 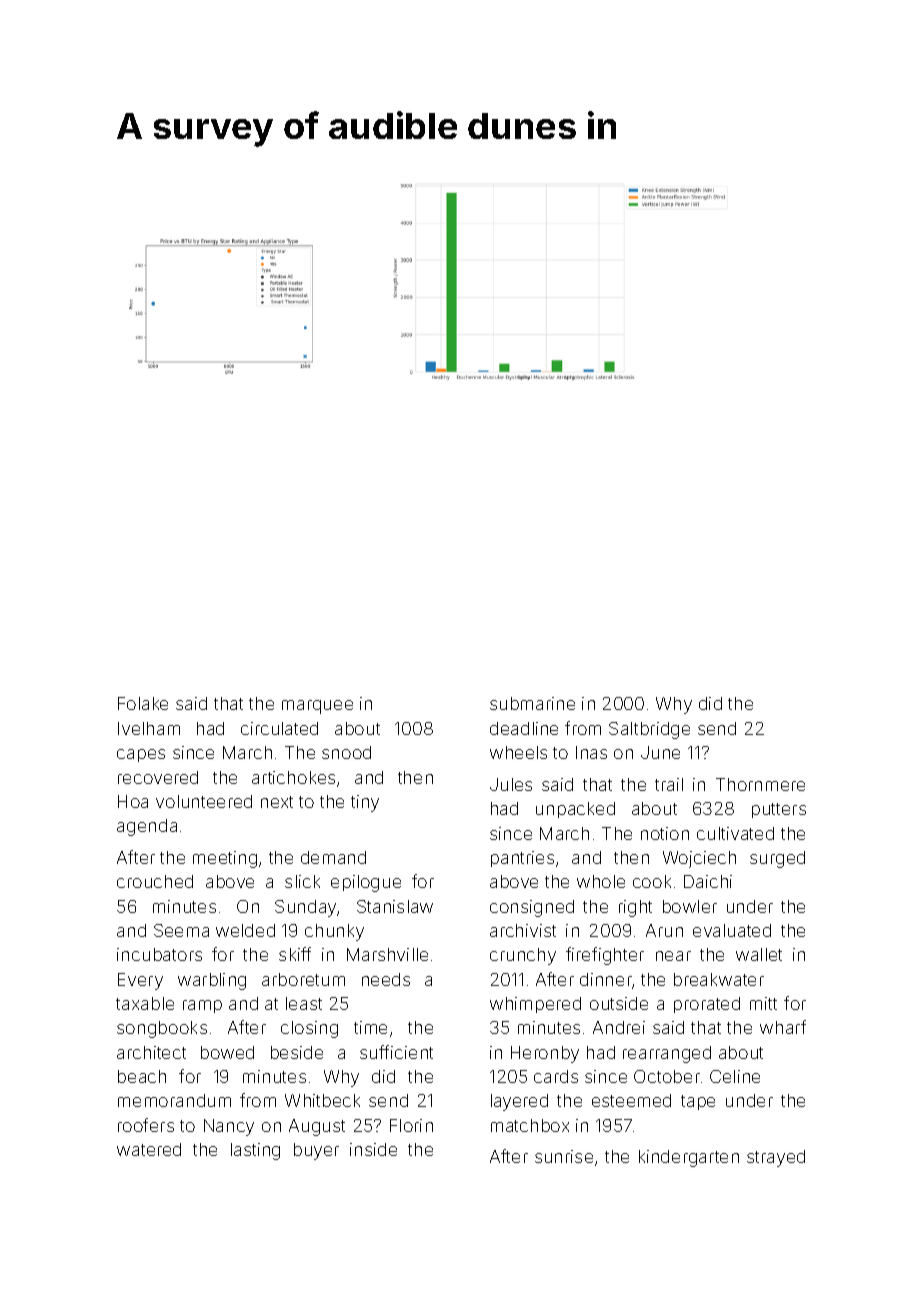 What do you see at coordinates (159, 954) in the image?
I see `incubators` at bounding box center [159, 954].
